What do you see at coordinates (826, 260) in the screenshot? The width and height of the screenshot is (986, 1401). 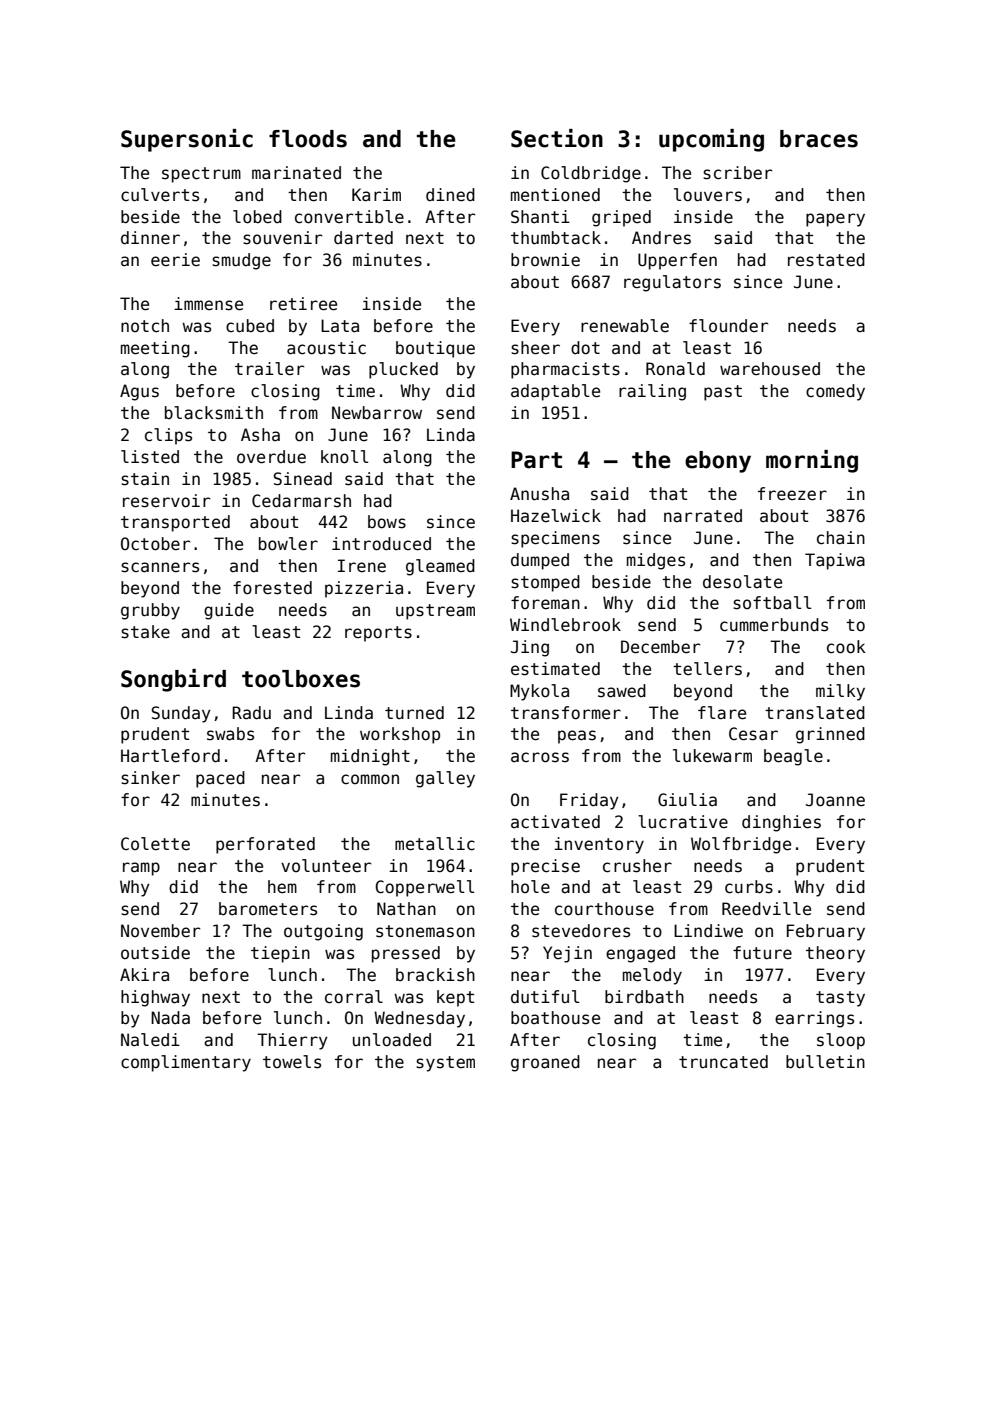 I see `restated` at bounding box center [826, 260].
